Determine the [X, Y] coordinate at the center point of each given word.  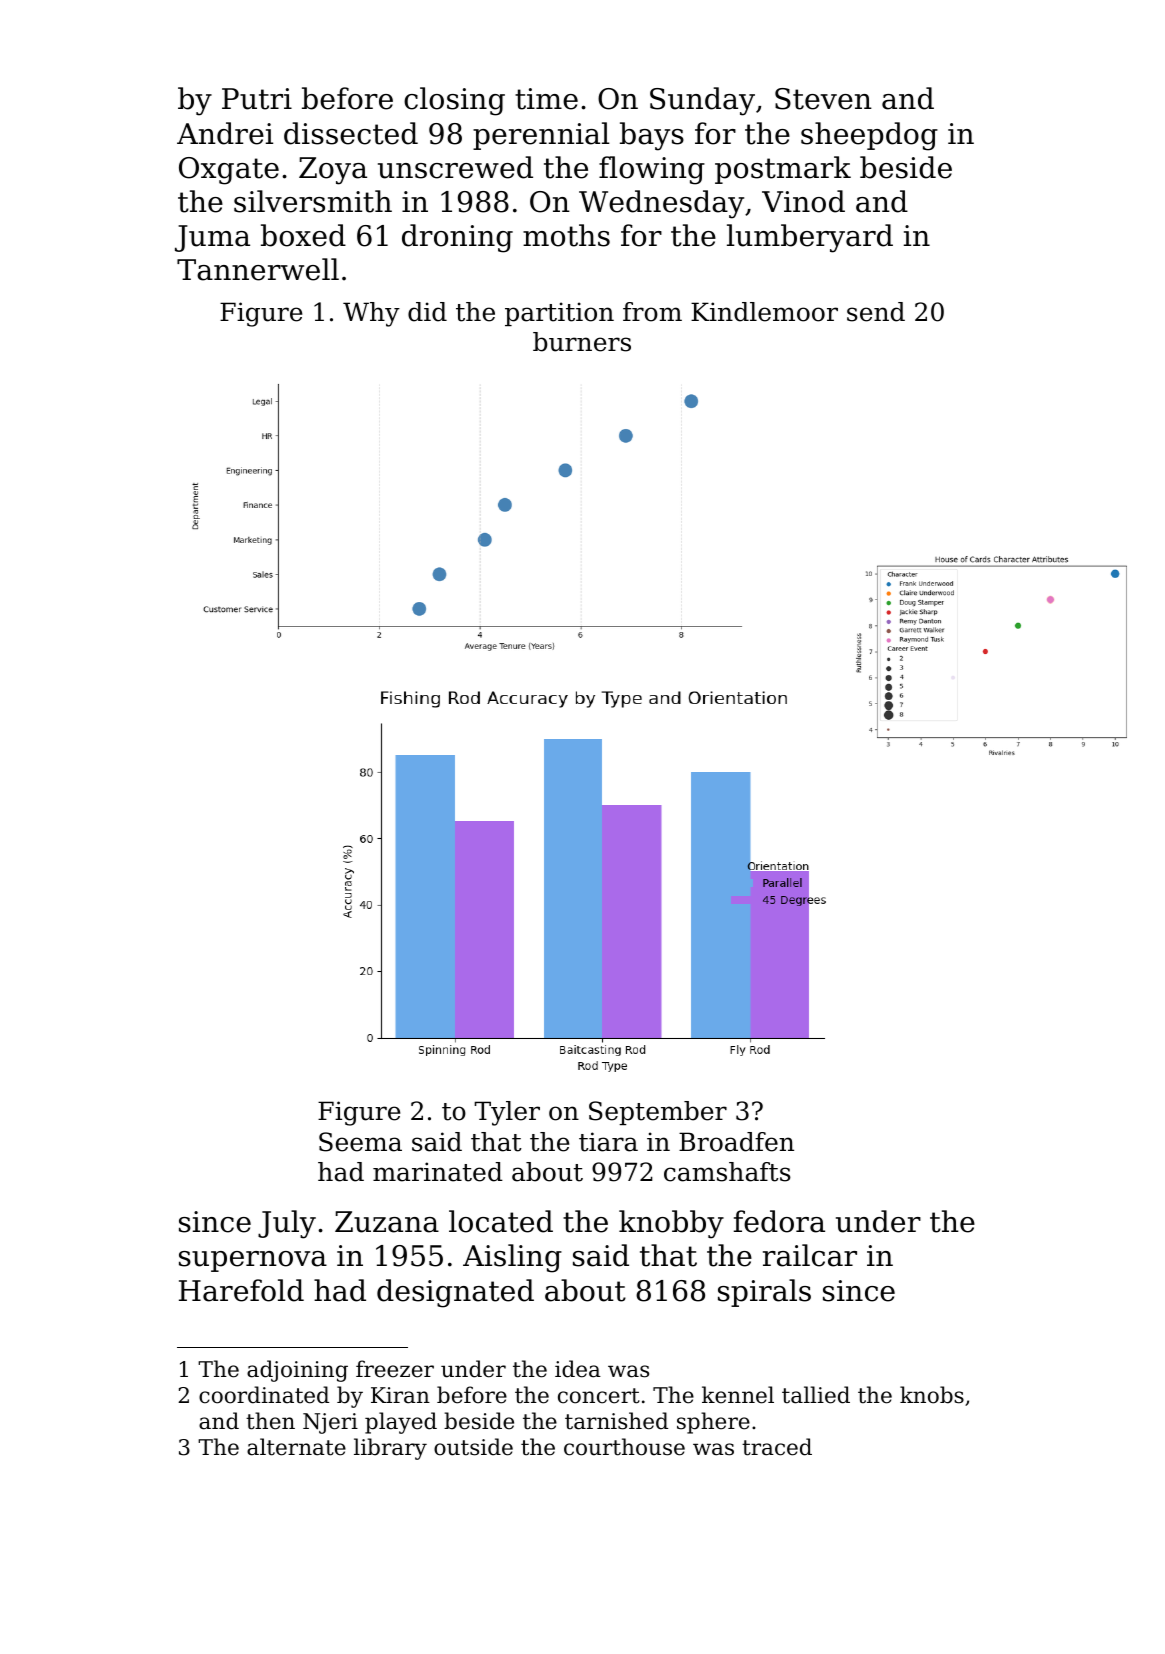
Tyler [507, 1113]
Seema [360, 1142]
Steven [823, 99]
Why [371, 314]
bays [652, 136]
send [876, 312]
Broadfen [736, 1142]
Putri [257, 99]
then [270, 1421]
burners [582, 342]
